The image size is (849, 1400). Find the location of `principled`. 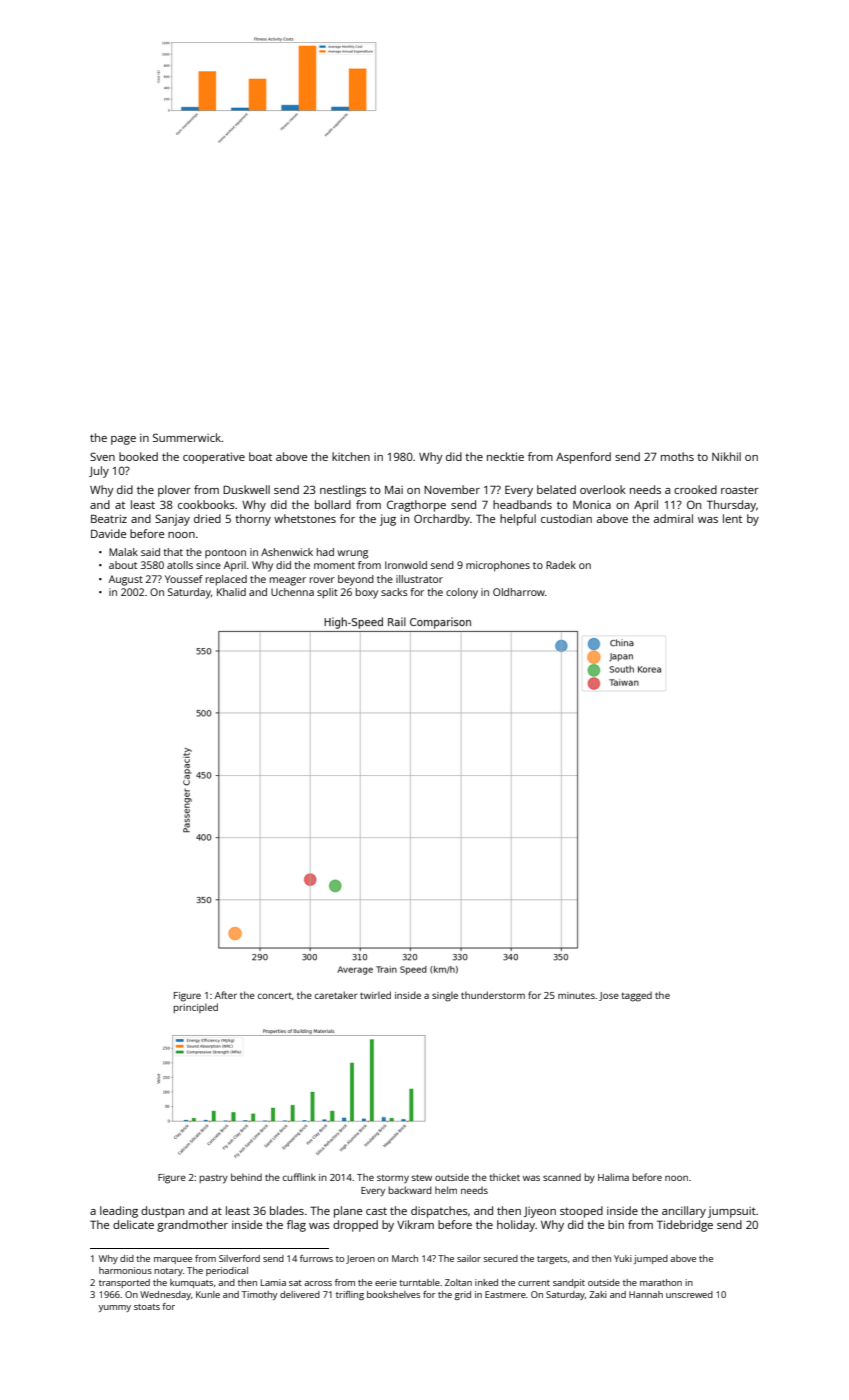

principled is located at coordinates (195, 1008).
